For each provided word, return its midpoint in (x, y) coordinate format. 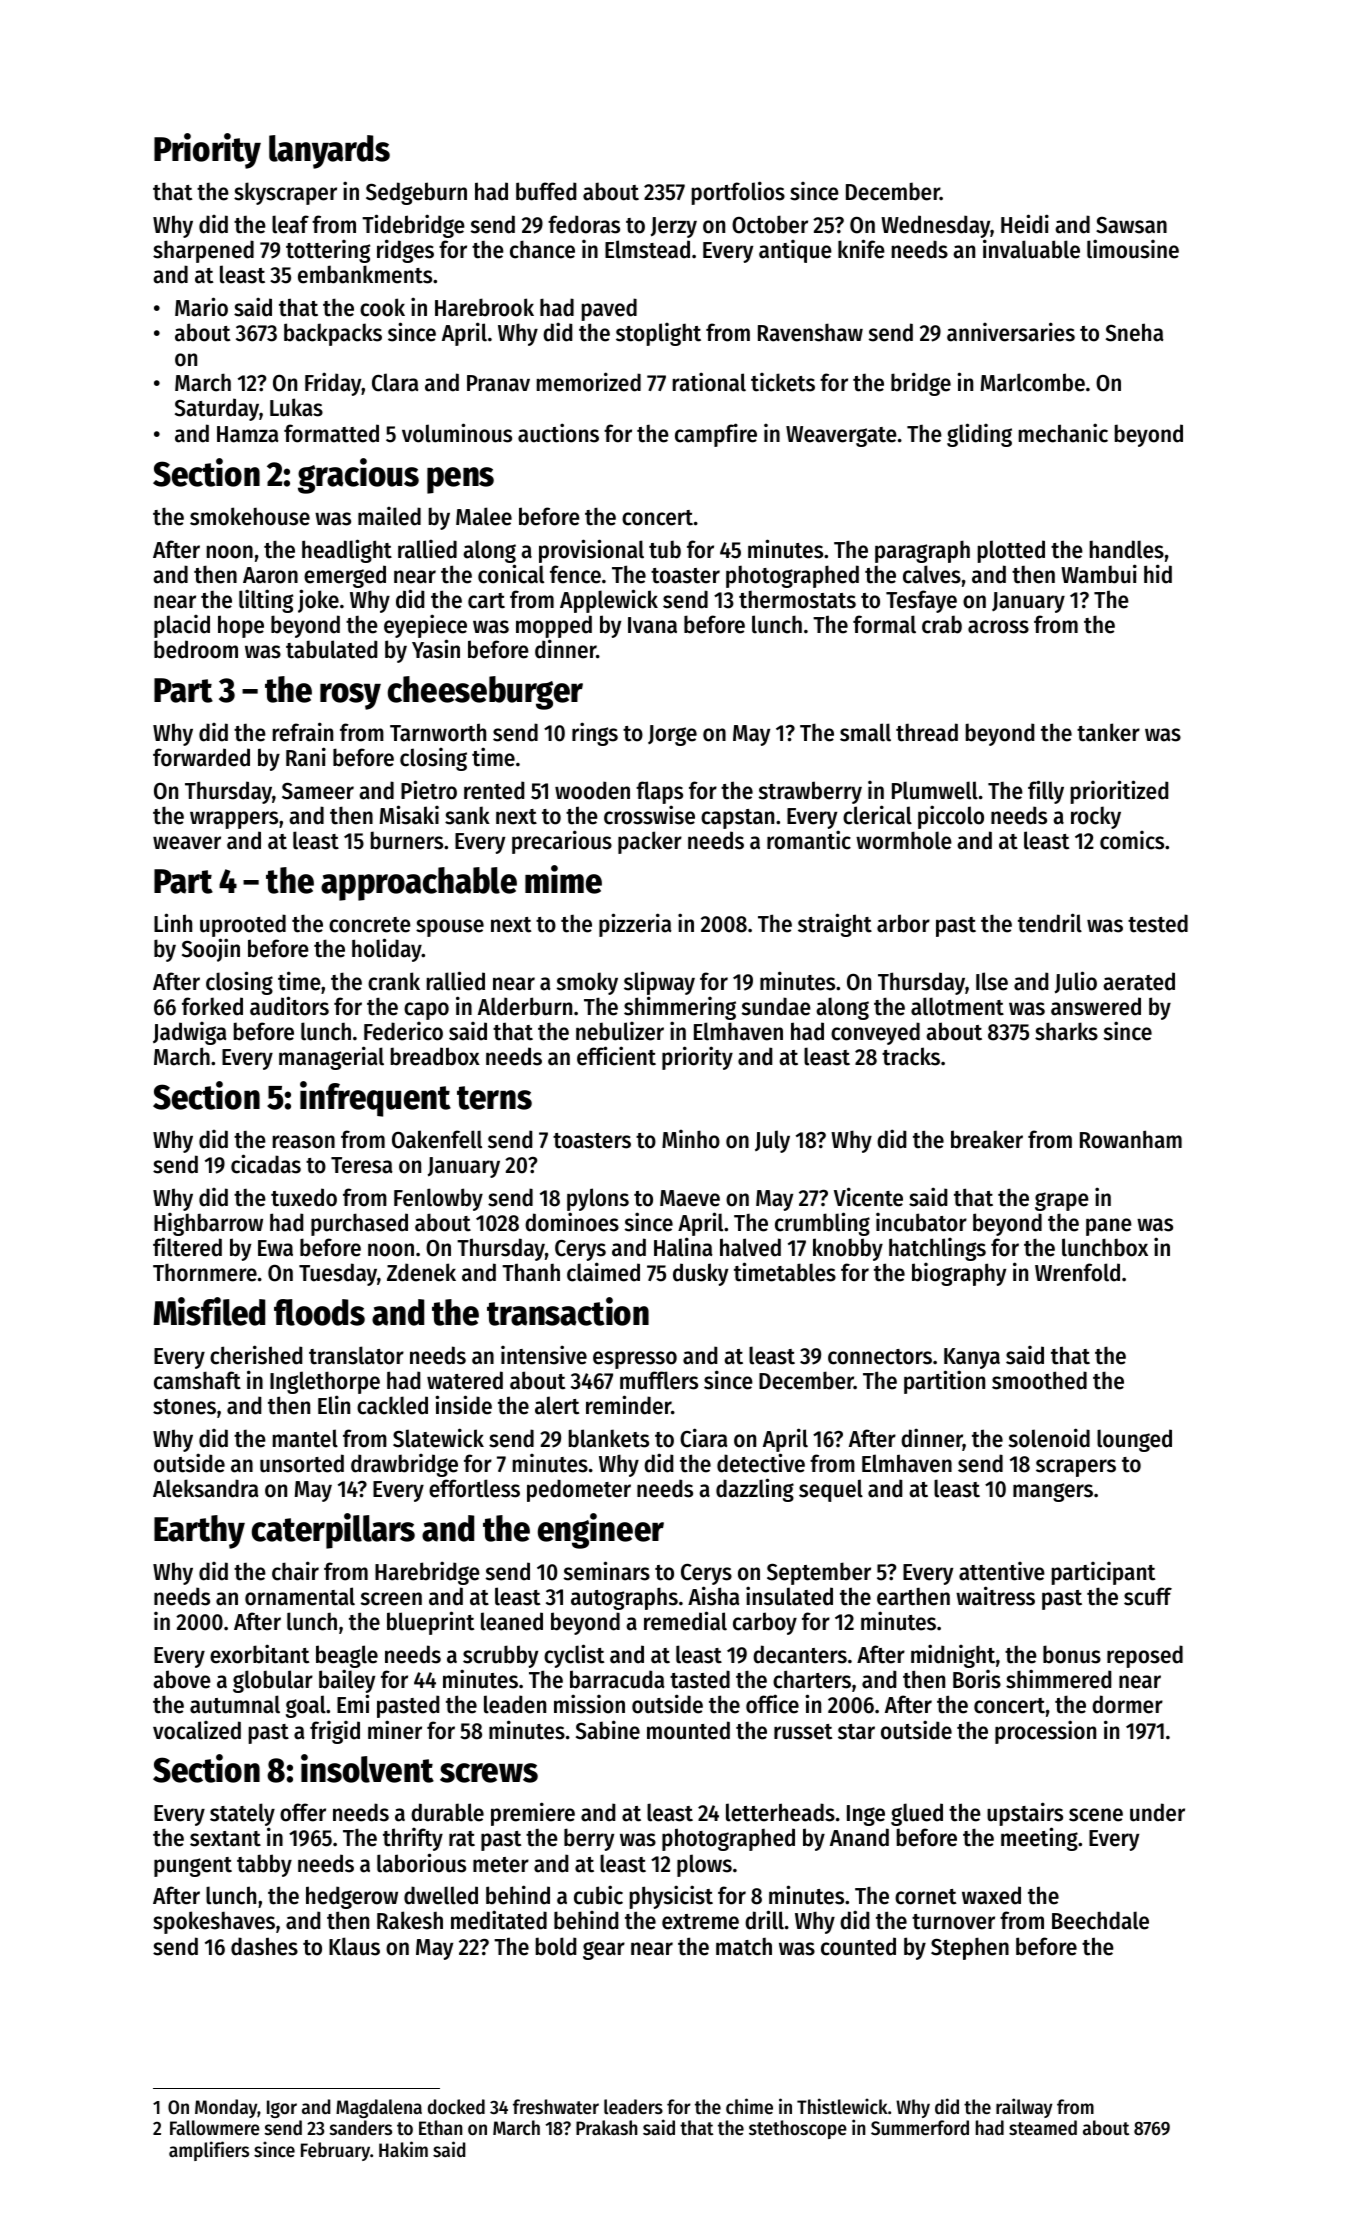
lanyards (329, 152)
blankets (609, 1438)
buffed (546, 191)
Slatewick (438, 1438)
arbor (903, 923)
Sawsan (1131, 225)
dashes (264, 1946)
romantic (809, 840)
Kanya (972, 1358)
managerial (331, 1058)
